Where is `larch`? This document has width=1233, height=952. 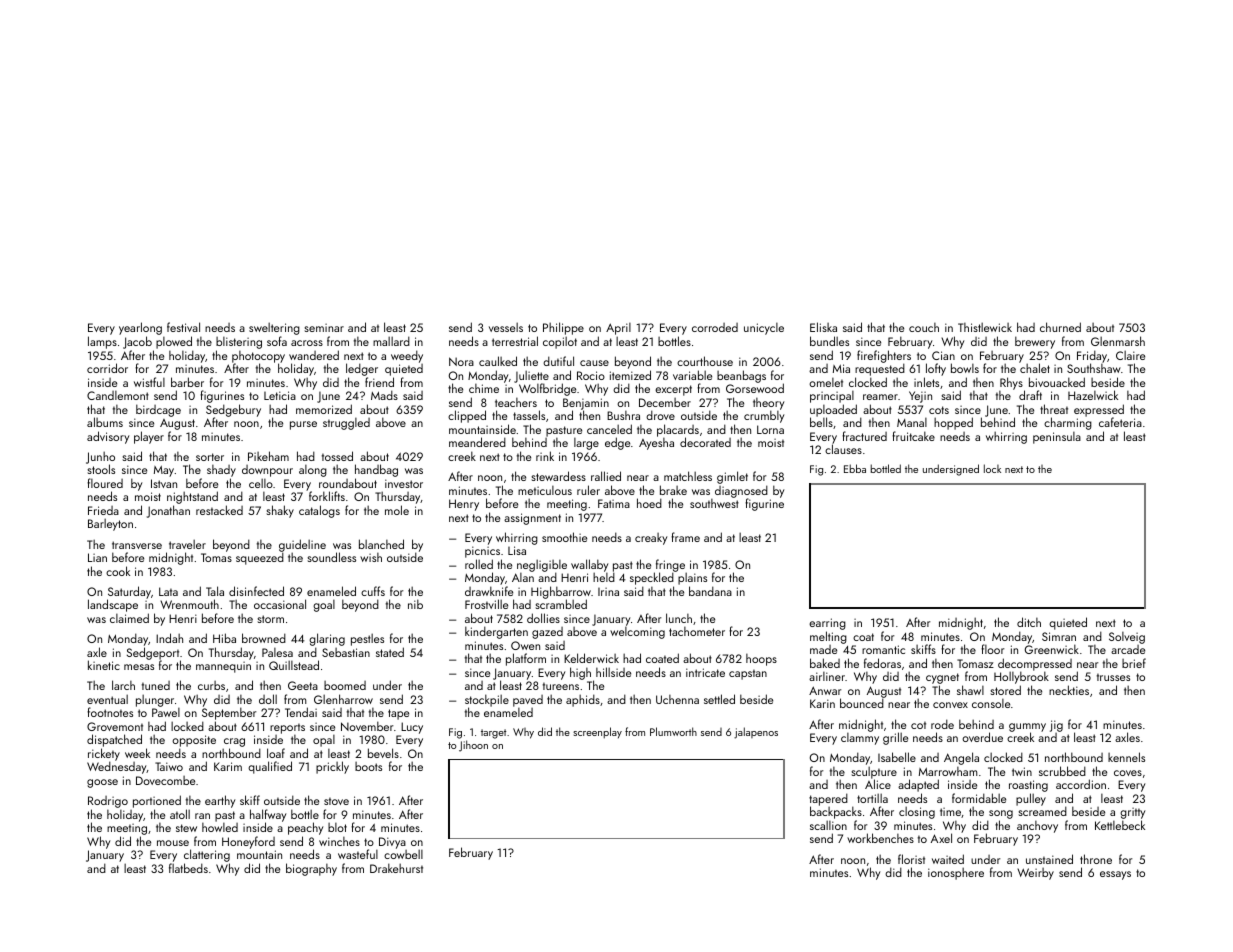
larch is located at coordinates (123, 685).
